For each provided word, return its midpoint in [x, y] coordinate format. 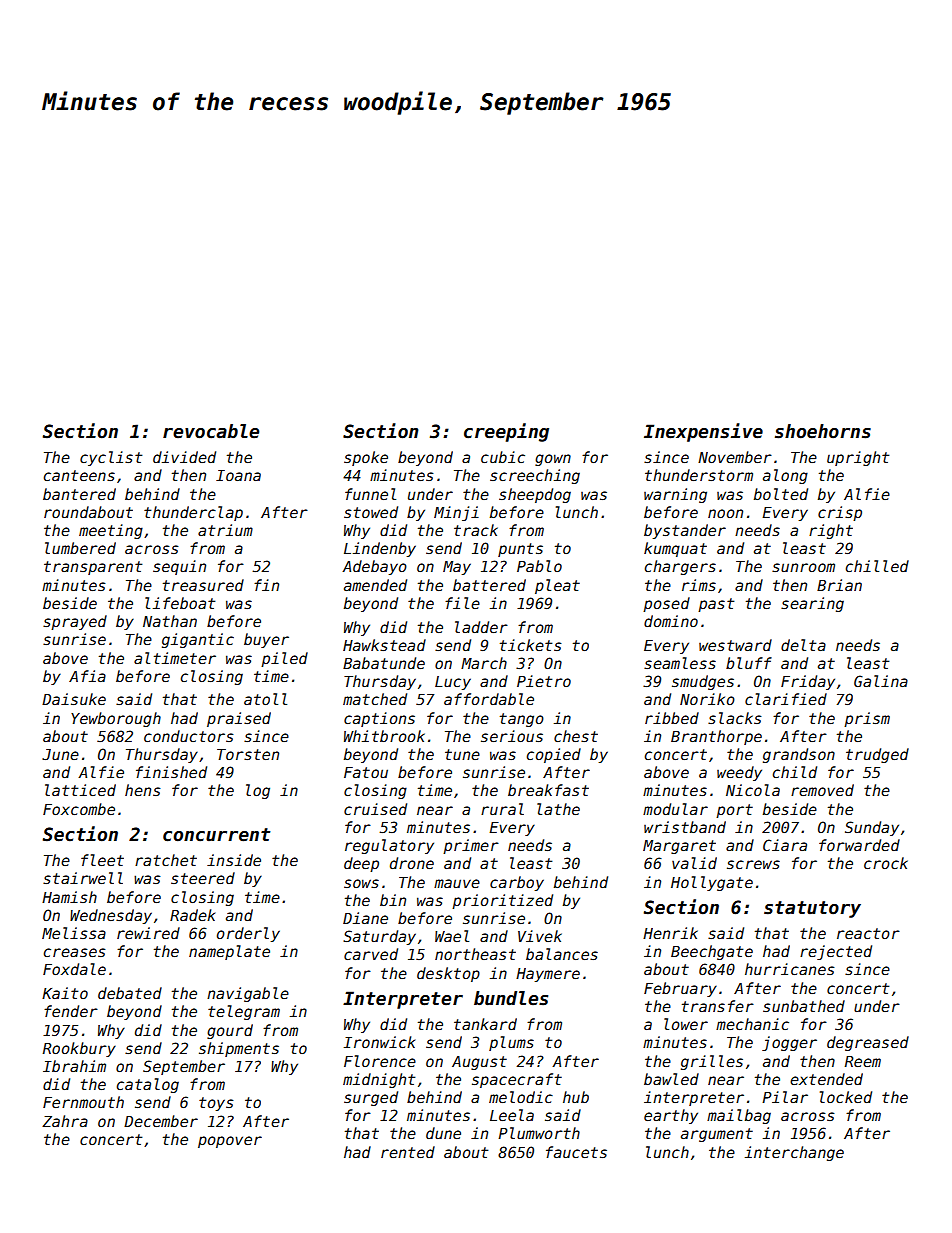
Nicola [753, 790]
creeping [506, 432]
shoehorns [823, 431]
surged [371, 1098]
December [161, 1121]
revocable [211, 431]
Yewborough [116, 719]
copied [554, 755]
